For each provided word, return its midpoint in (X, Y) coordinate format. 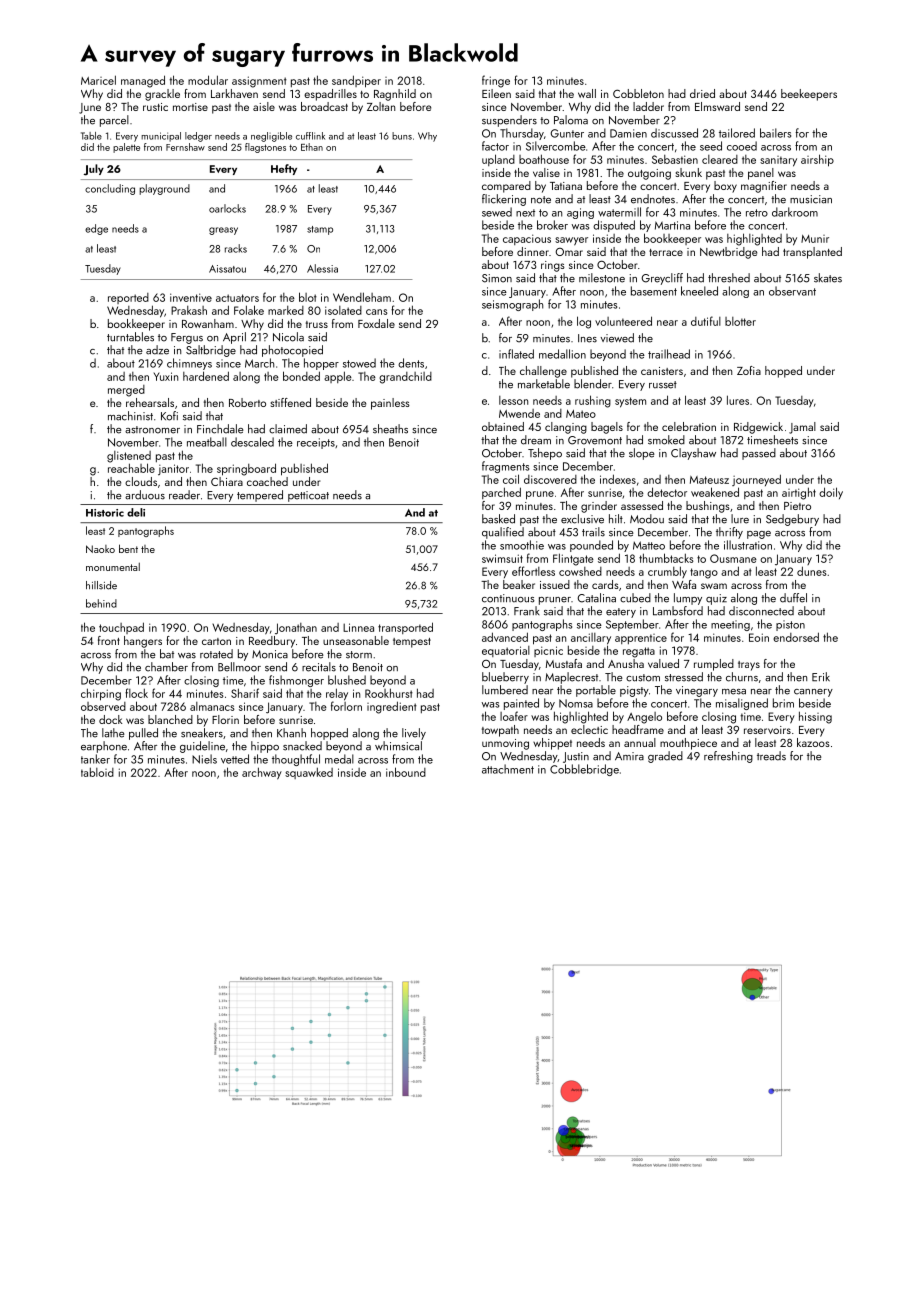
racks (236, 248)
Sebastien (675, 159)
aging (580, 213)
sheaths (390, 429)
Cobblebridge (584, 770)
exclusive (582, 519)
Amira (629, 756)
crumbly (667, 572)
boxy (725, 187)
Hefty (284, 169)
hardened (206, 376)
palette (126, 148)
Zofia (749, 370)
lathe (113, 733)
